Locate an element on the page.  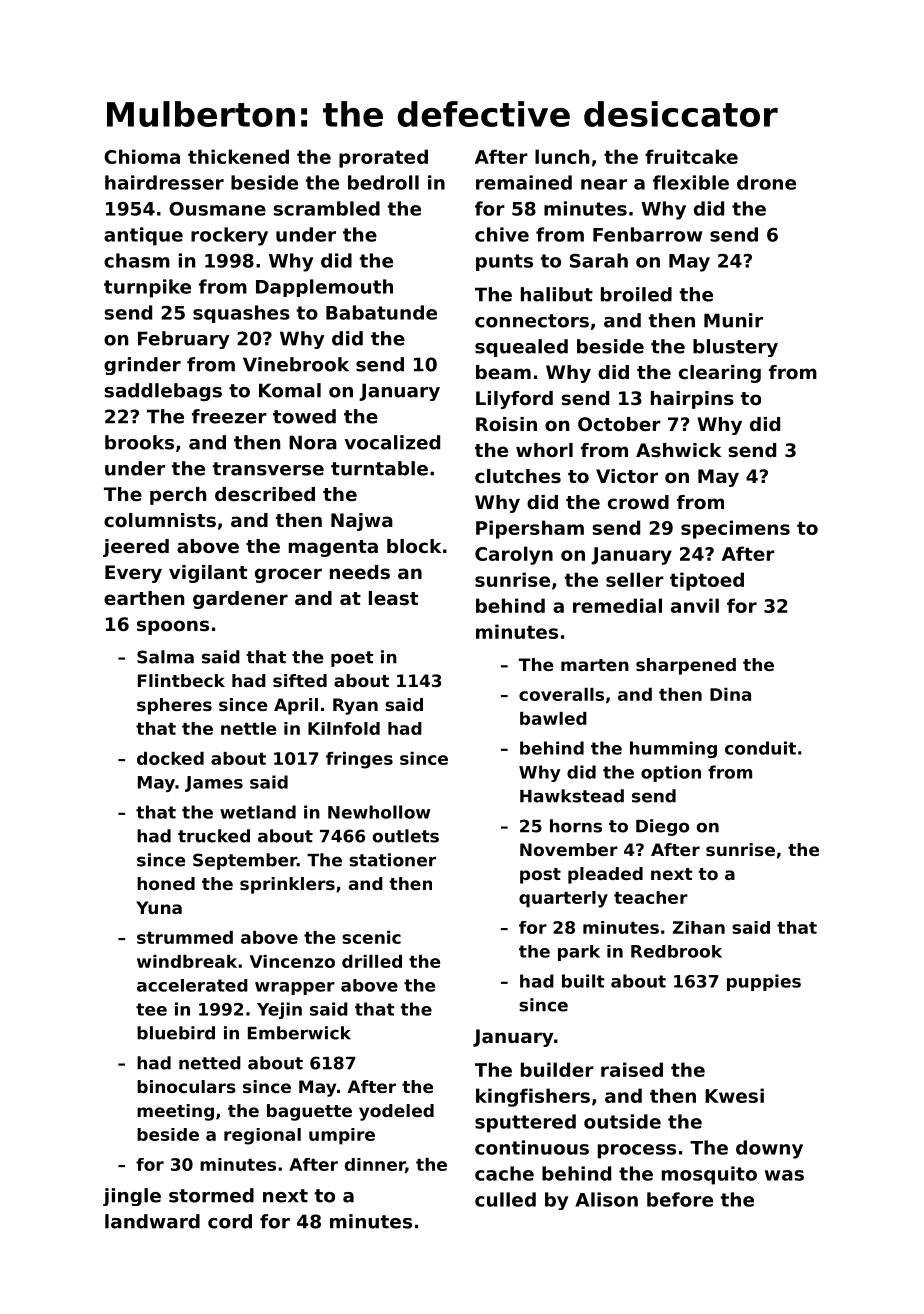
honed is located at coordinates (166, 883).
